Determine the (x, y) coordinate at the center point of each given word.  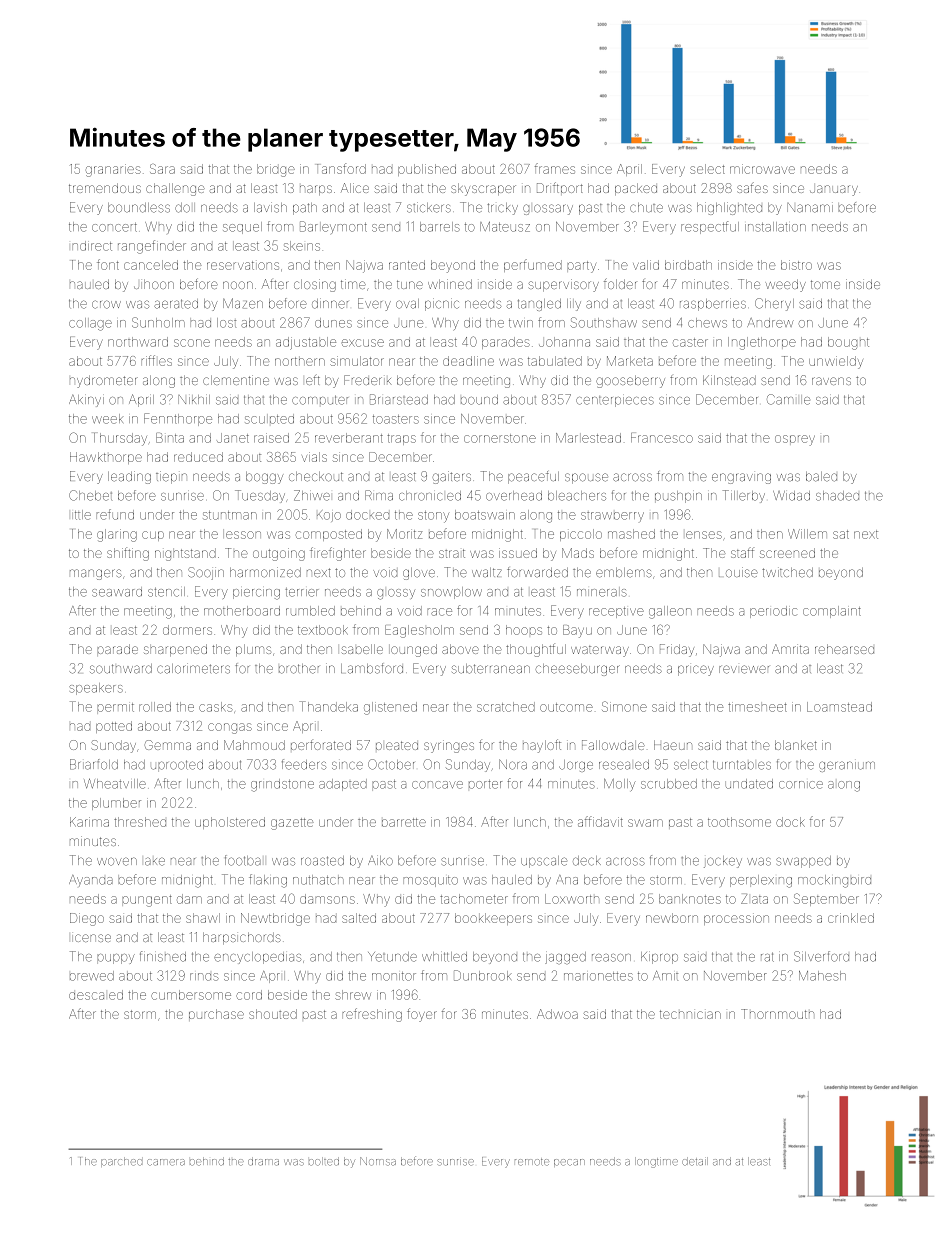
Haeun (673, 745)
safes (752, 187)
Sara (162, 169)
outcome (566, 707)
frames (555, 168)
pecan (569, 1163)
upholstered (230, 823)
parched (121, 1162)
